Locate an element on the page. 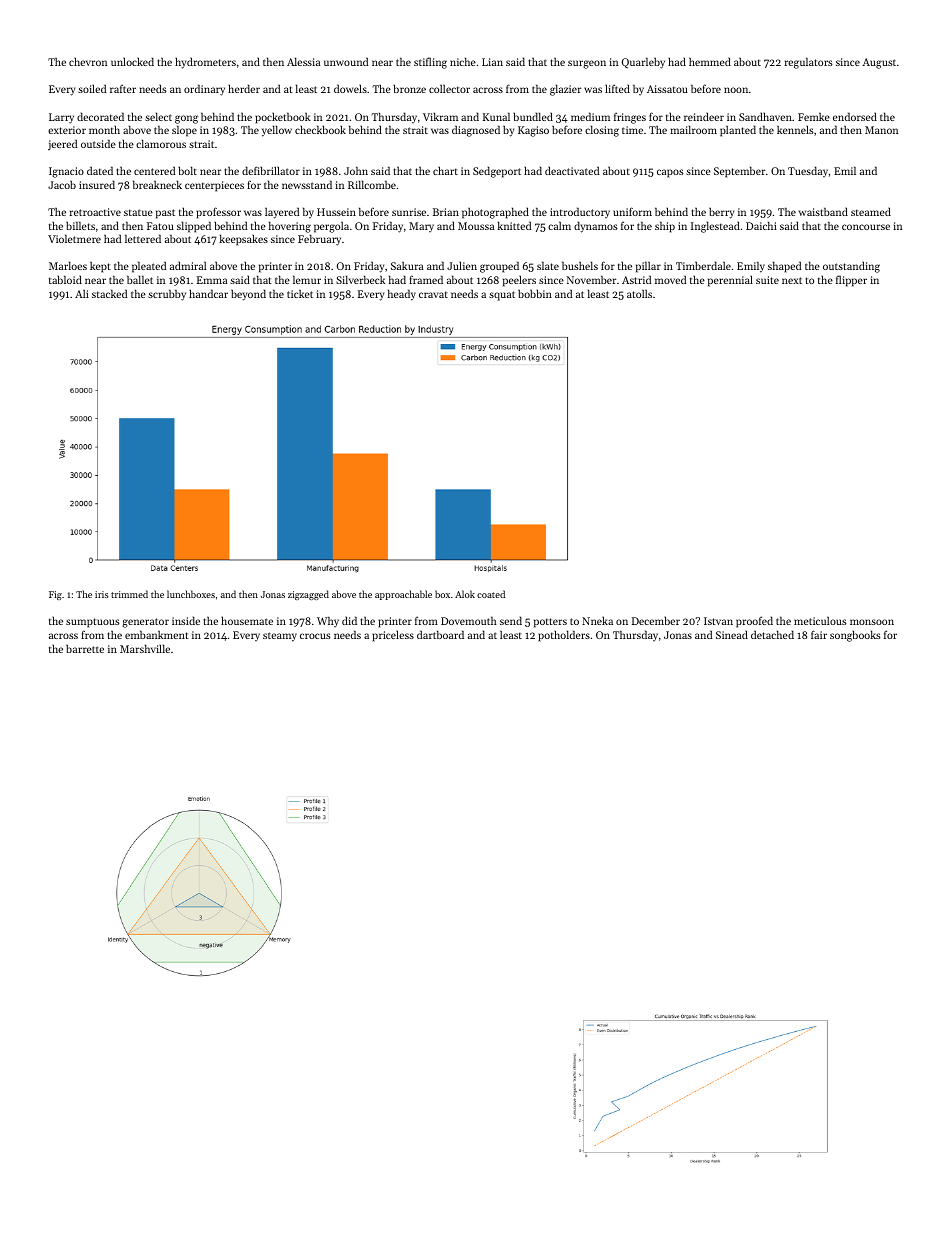 Image resolution: width=952 pixels, height=1233 pixels. scrubby is located at coordinates (167, 295).
